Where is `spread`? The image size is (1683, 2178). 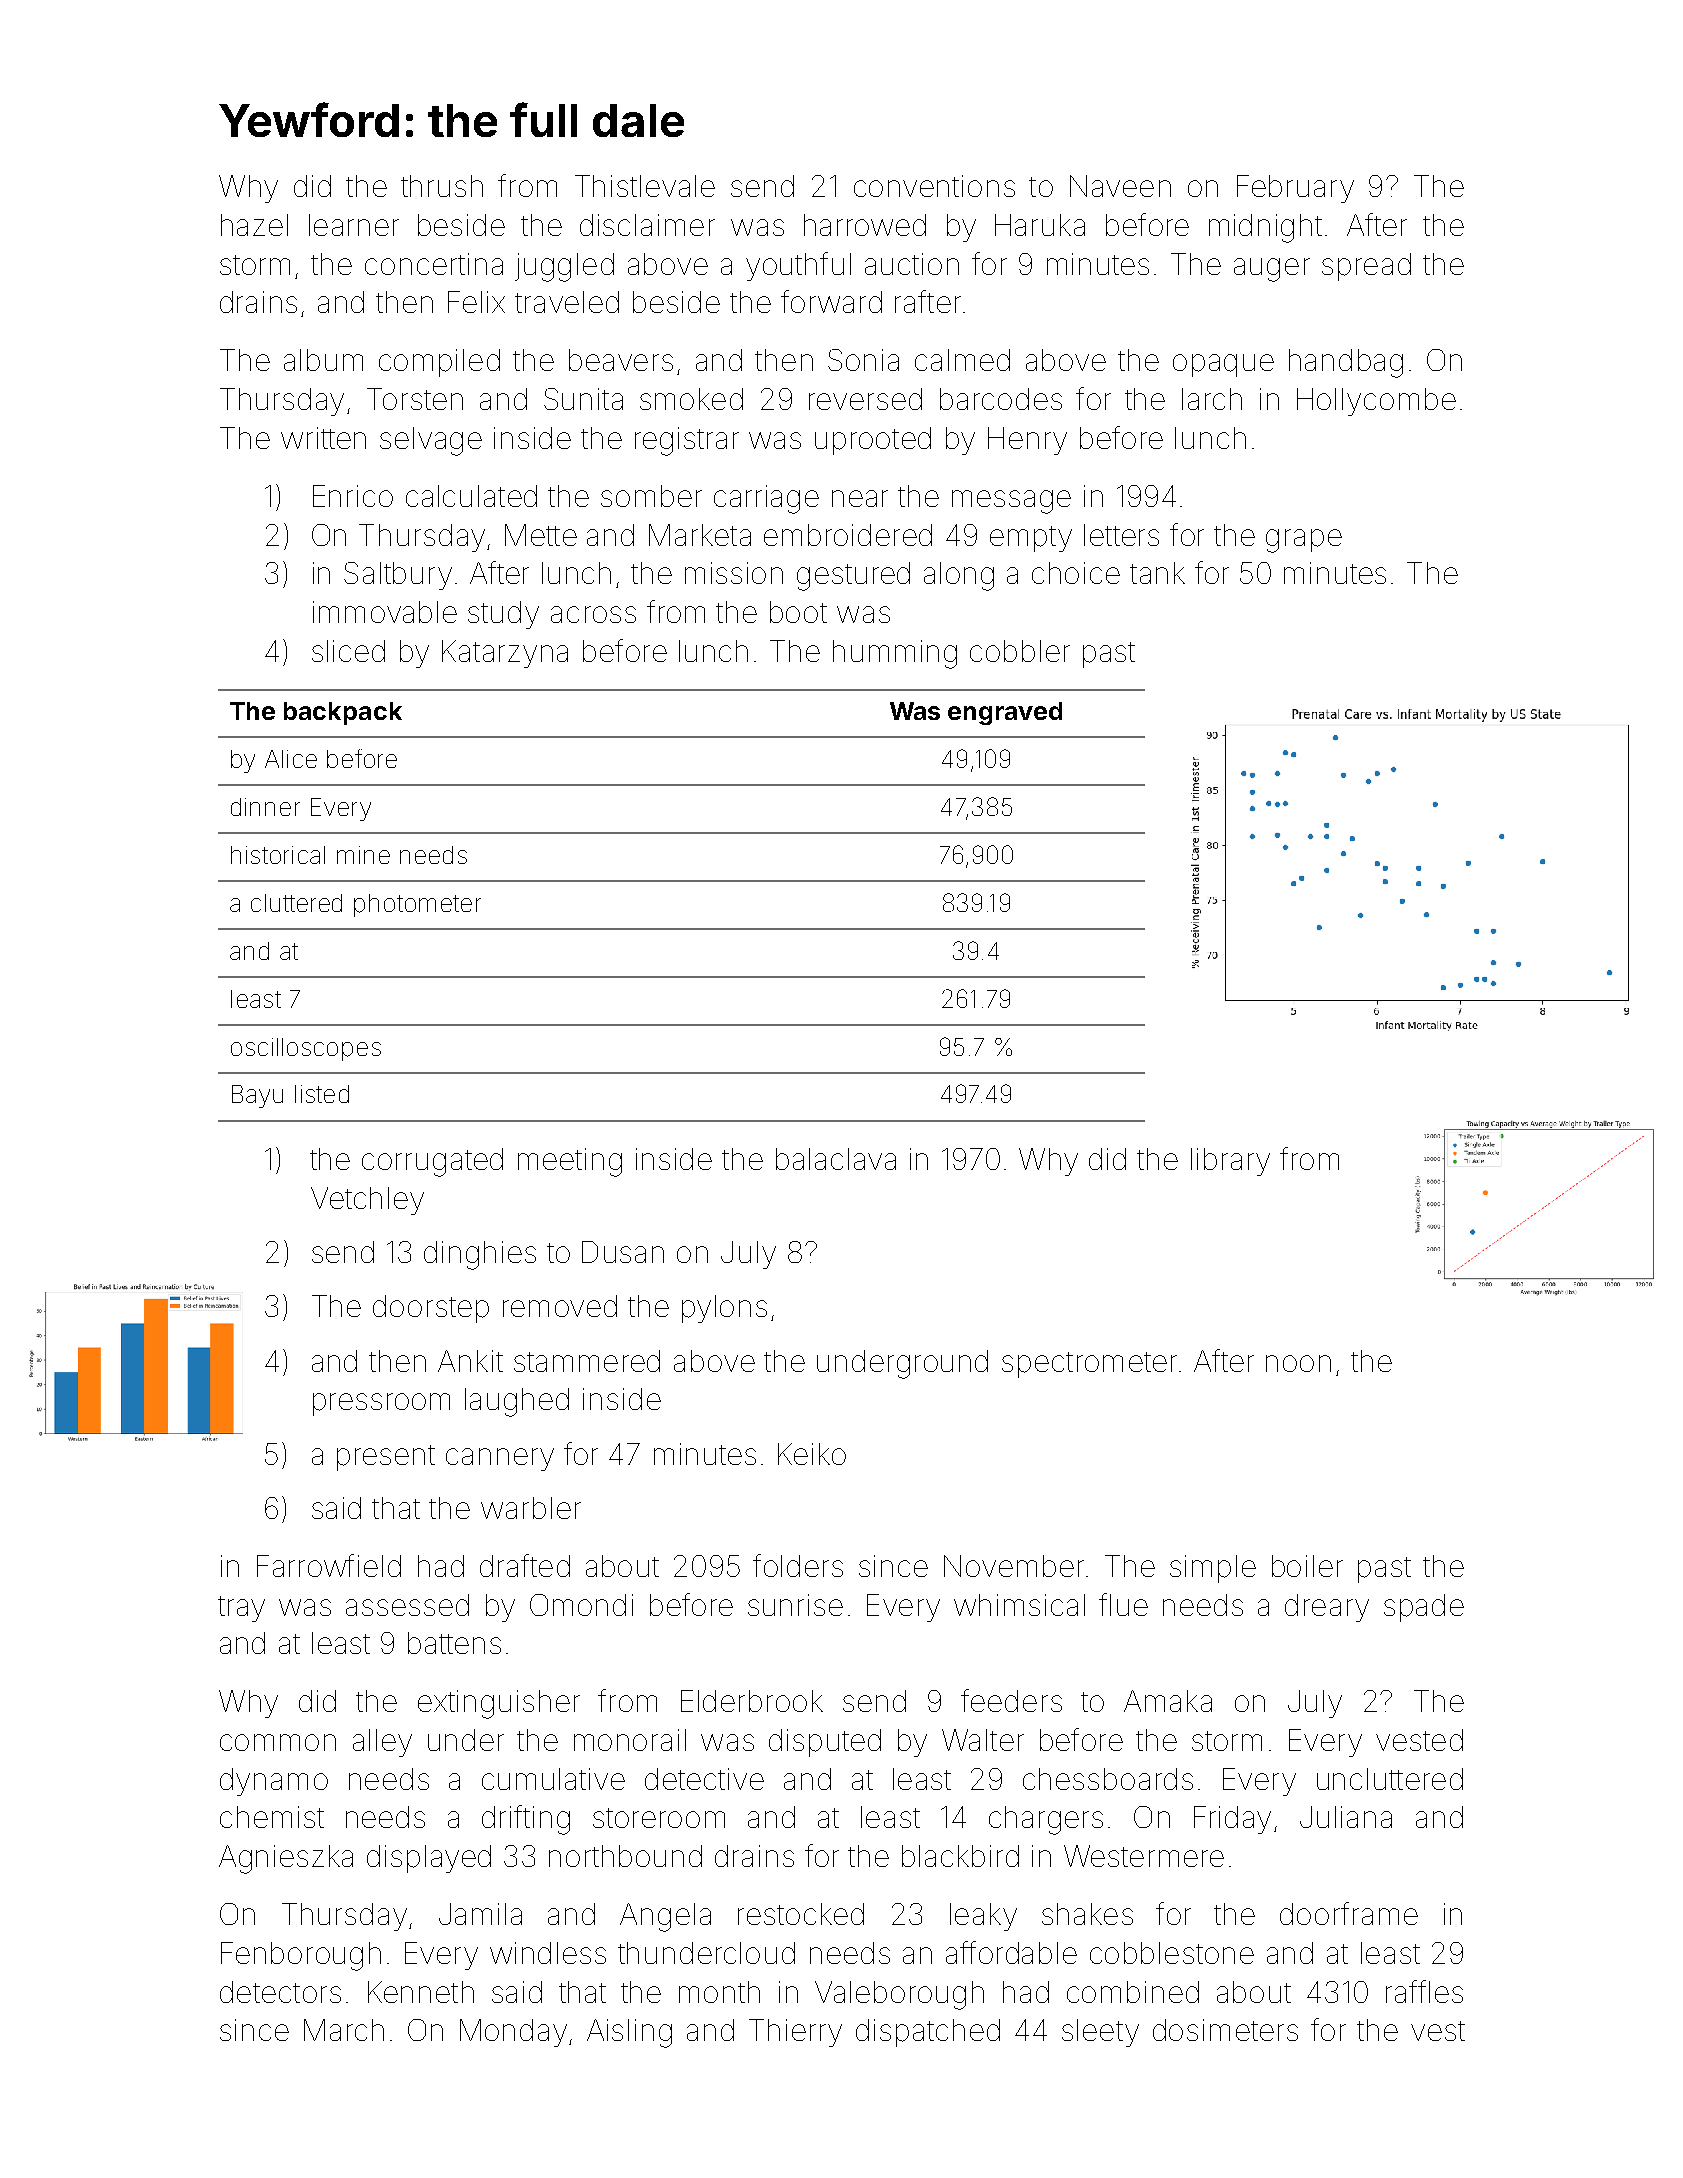
spread is located at coordinates (1366, 267).
